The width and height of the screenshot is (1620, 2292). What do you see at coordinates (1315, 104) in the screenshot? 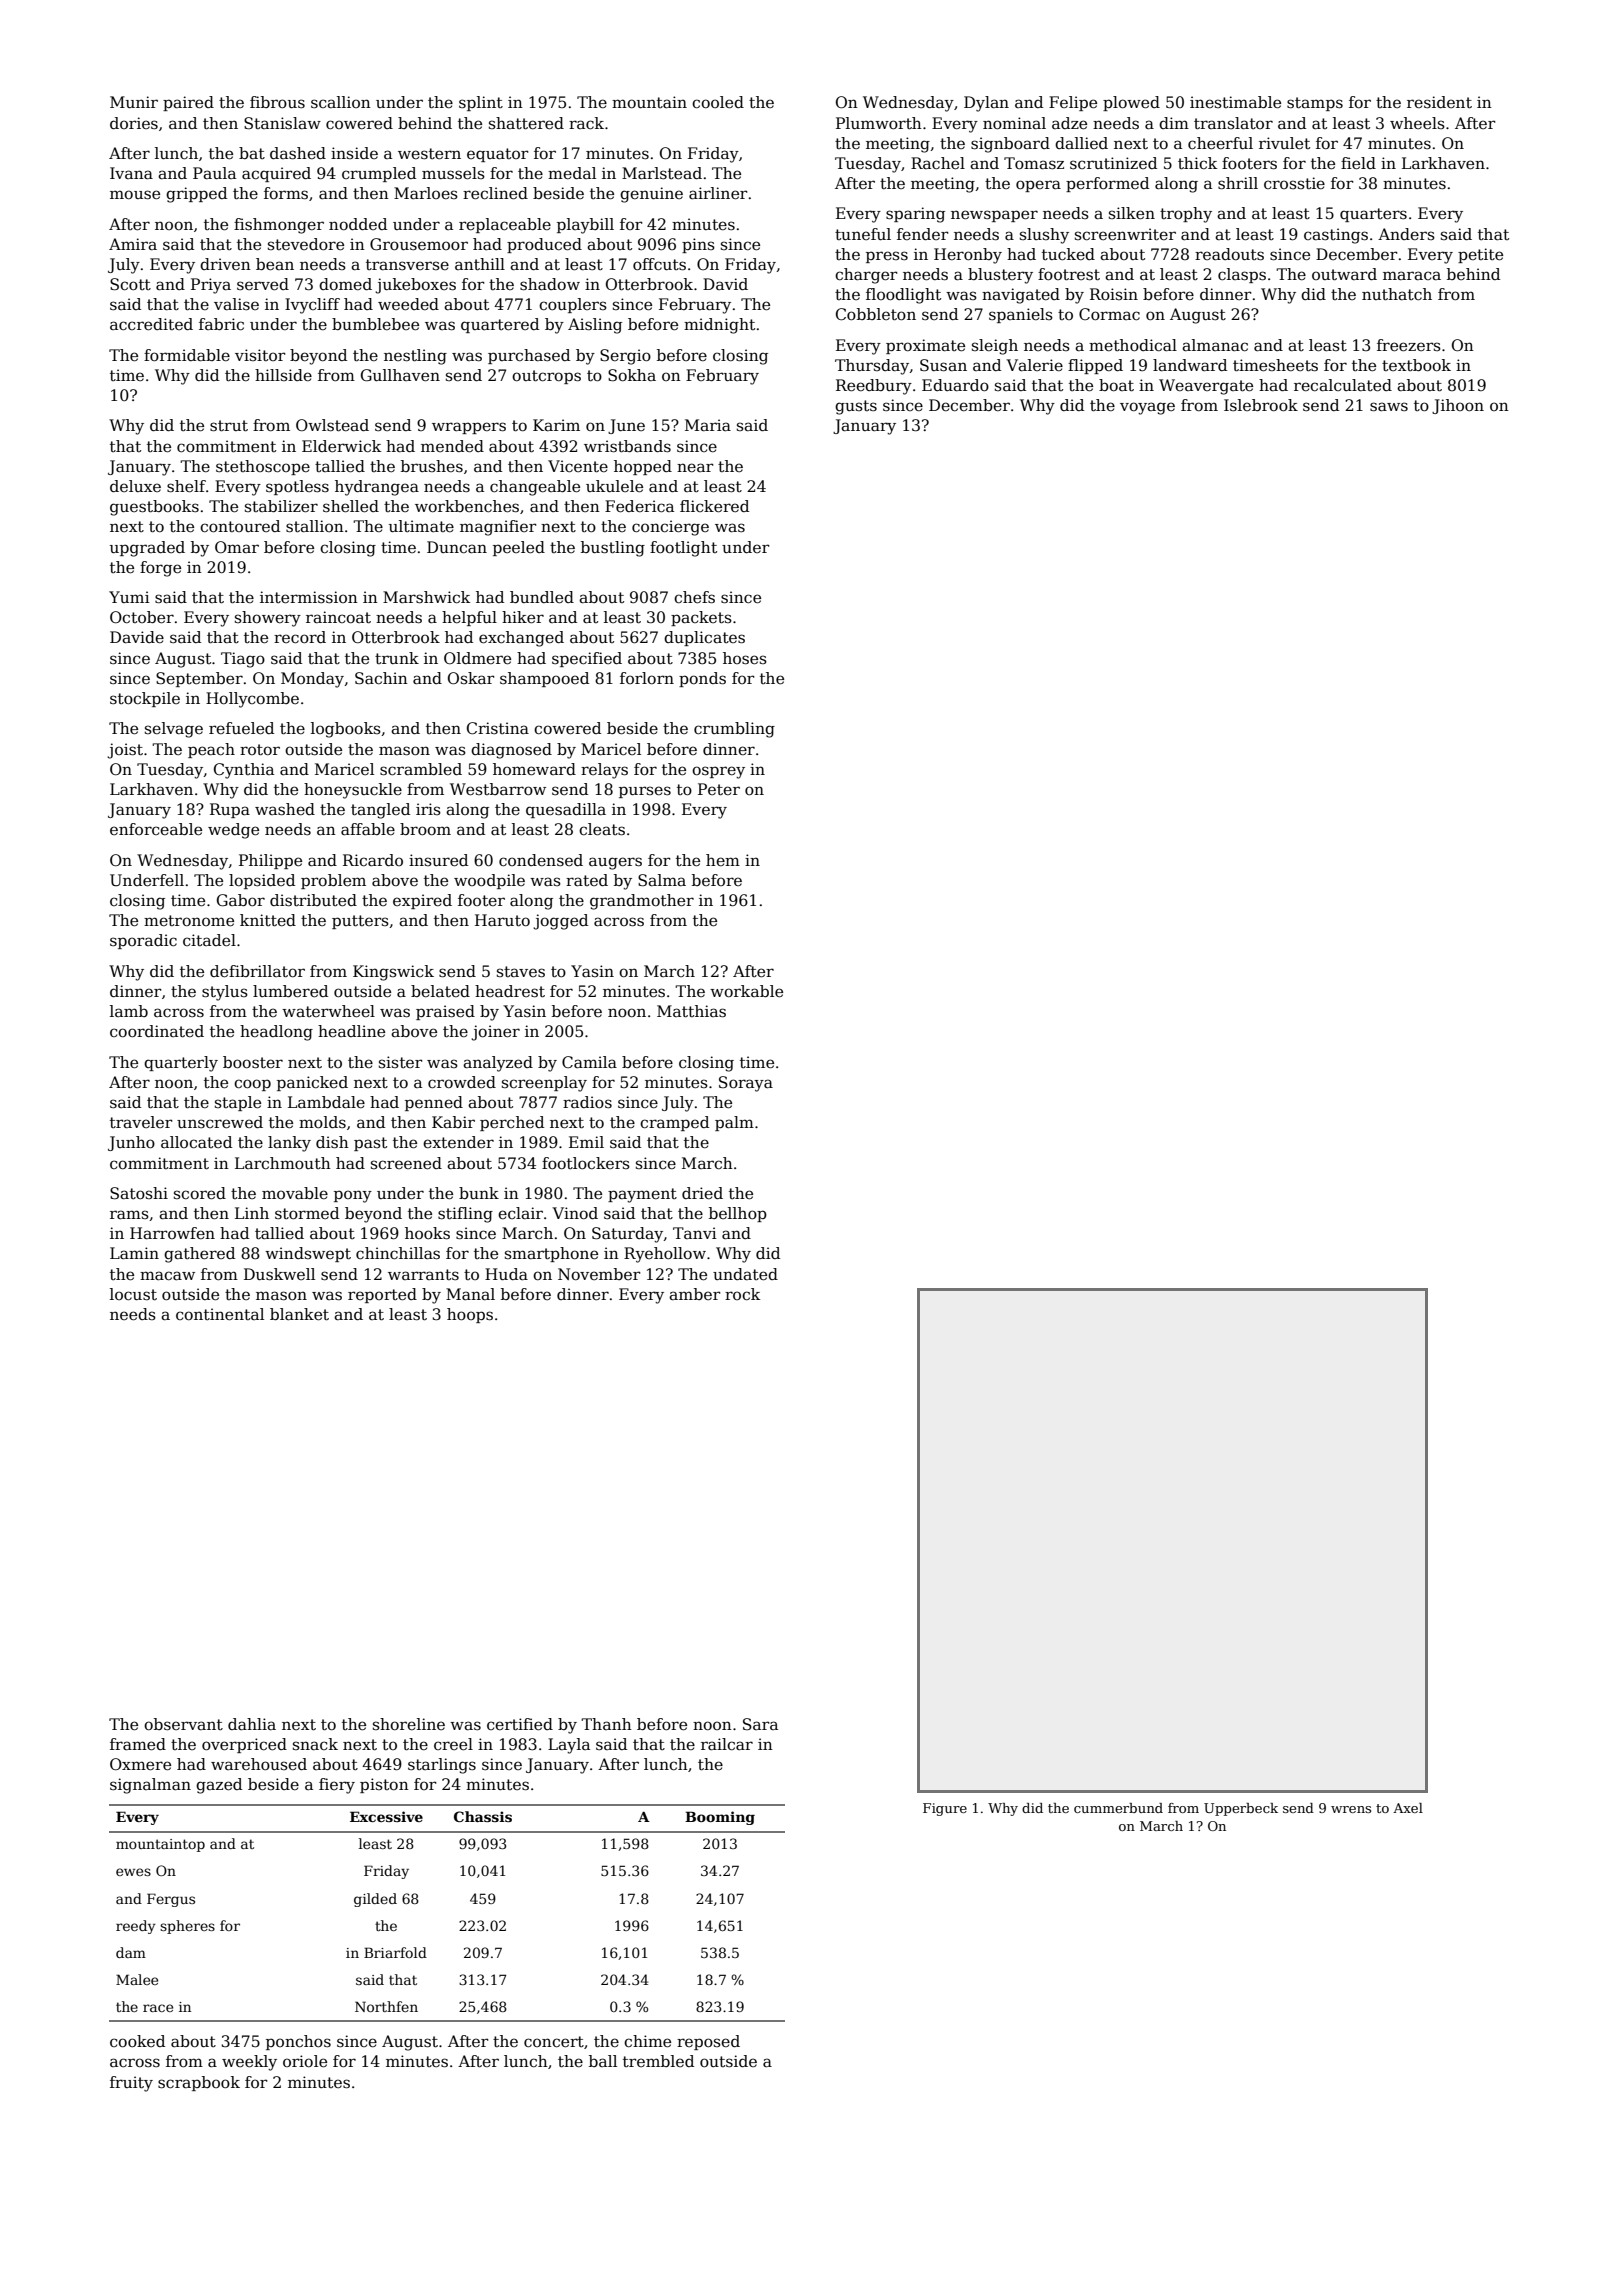
I see `stamps` at bounding box center [1315, 104].
